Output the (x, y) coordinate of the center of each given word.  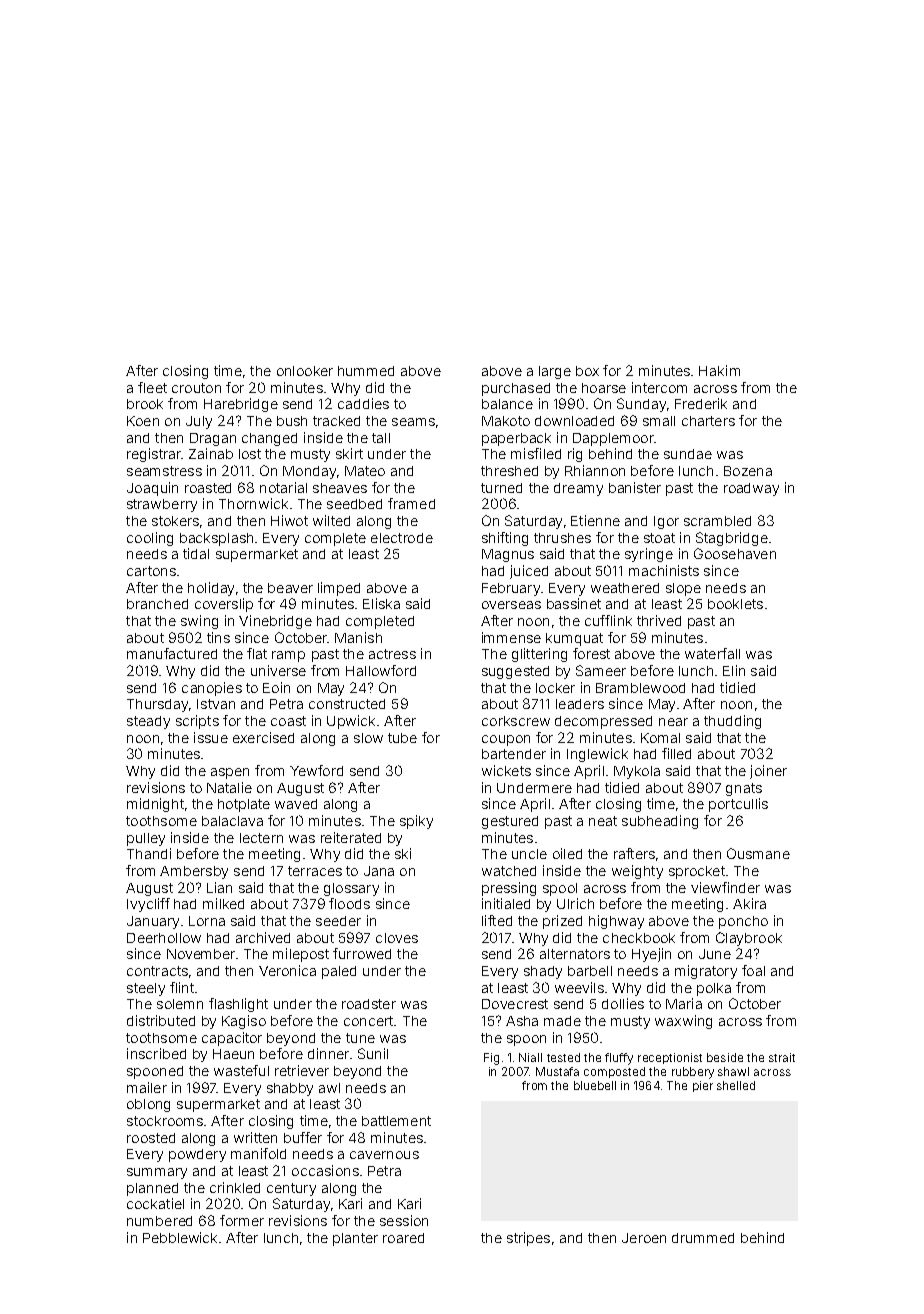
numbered (159, 1221)
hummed (366, 371)
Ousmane (758, 853)
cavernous (384, 1155)
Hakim (719, 370)
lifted (497, 920)
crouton (196, 388)
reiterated (351, 837)
